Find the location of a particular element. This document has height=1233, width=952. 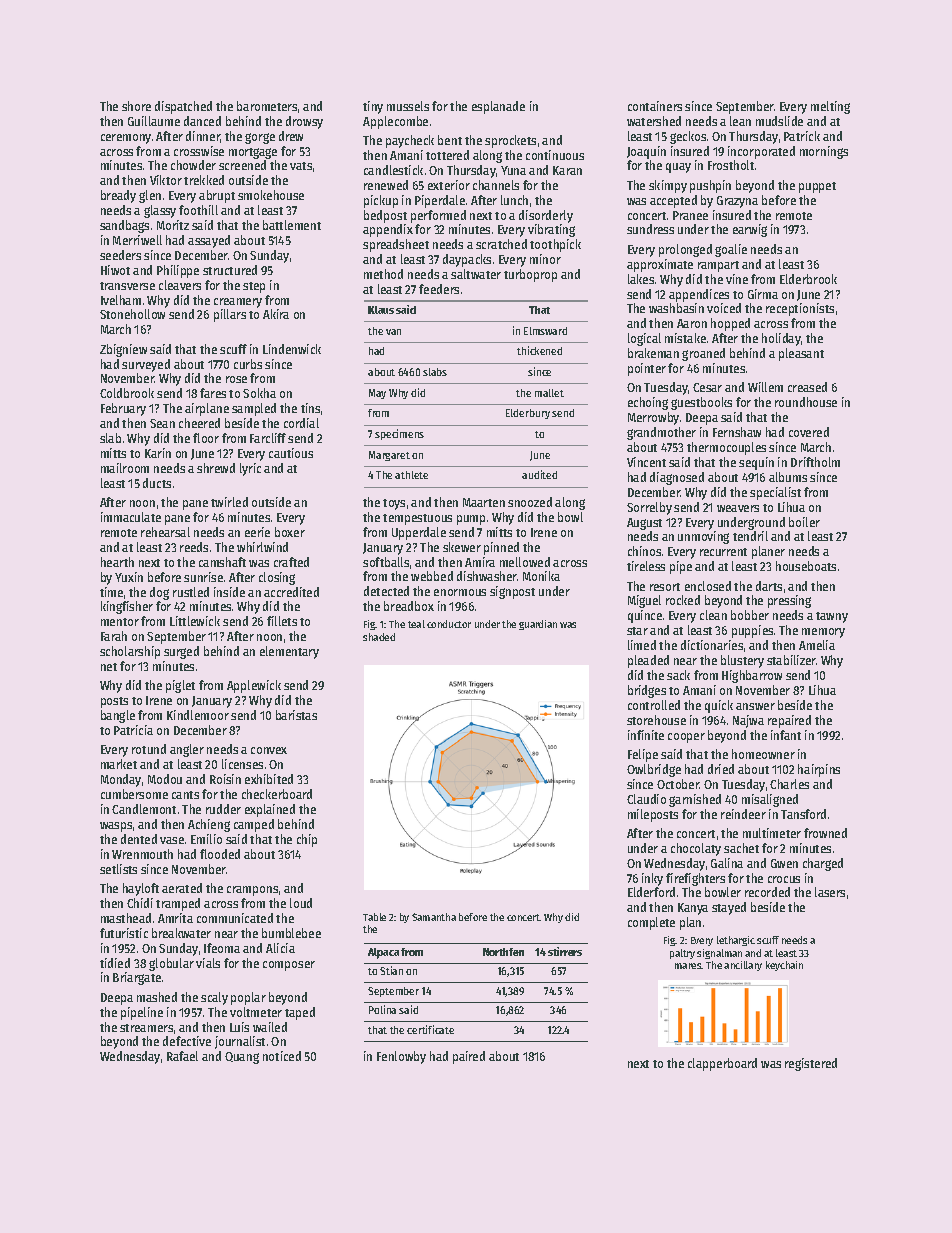

mussels is located at coordinates (408, 106).
